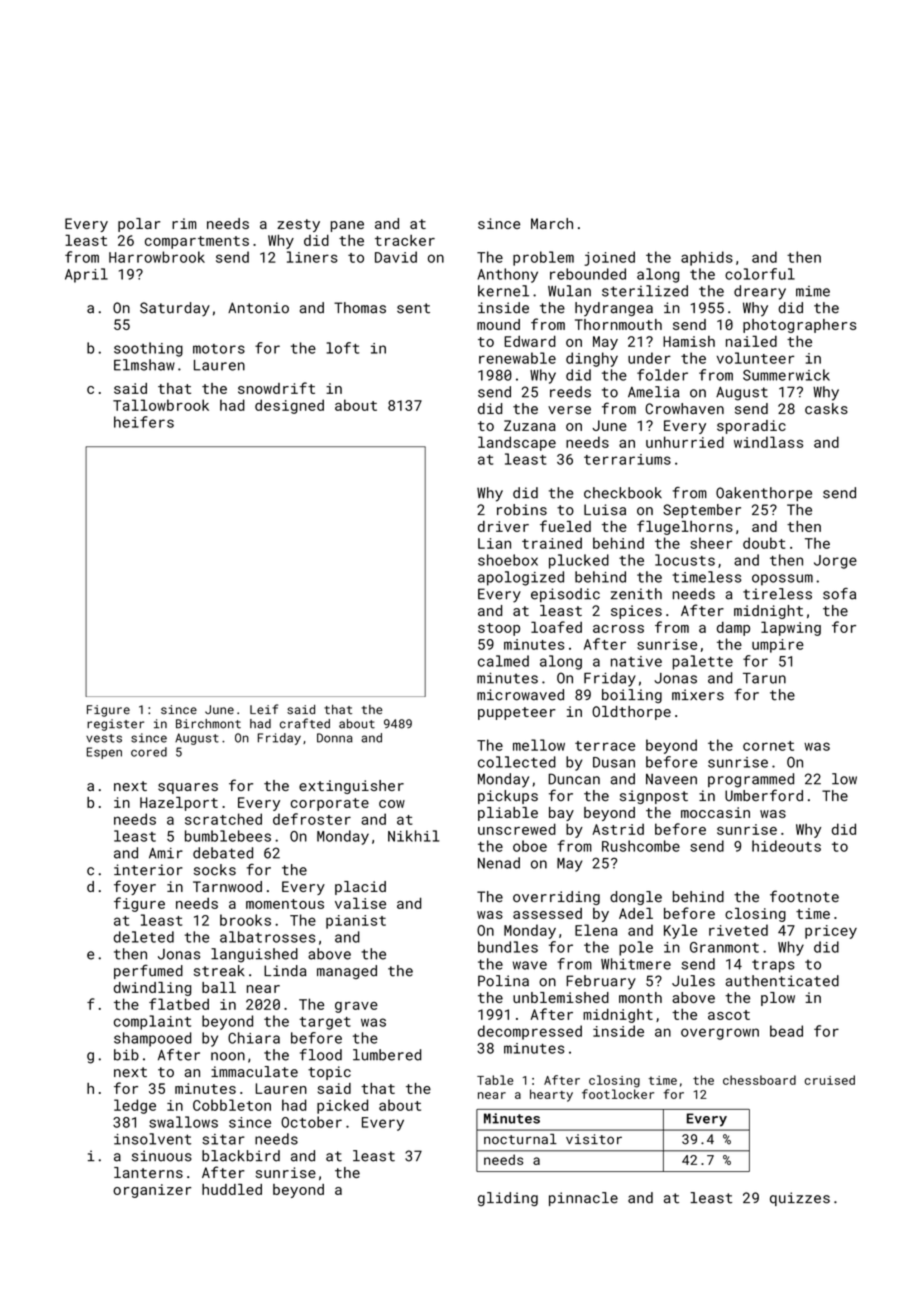 This document has height=1308, width=924. I want to click on pickups, so click(508, 797).
